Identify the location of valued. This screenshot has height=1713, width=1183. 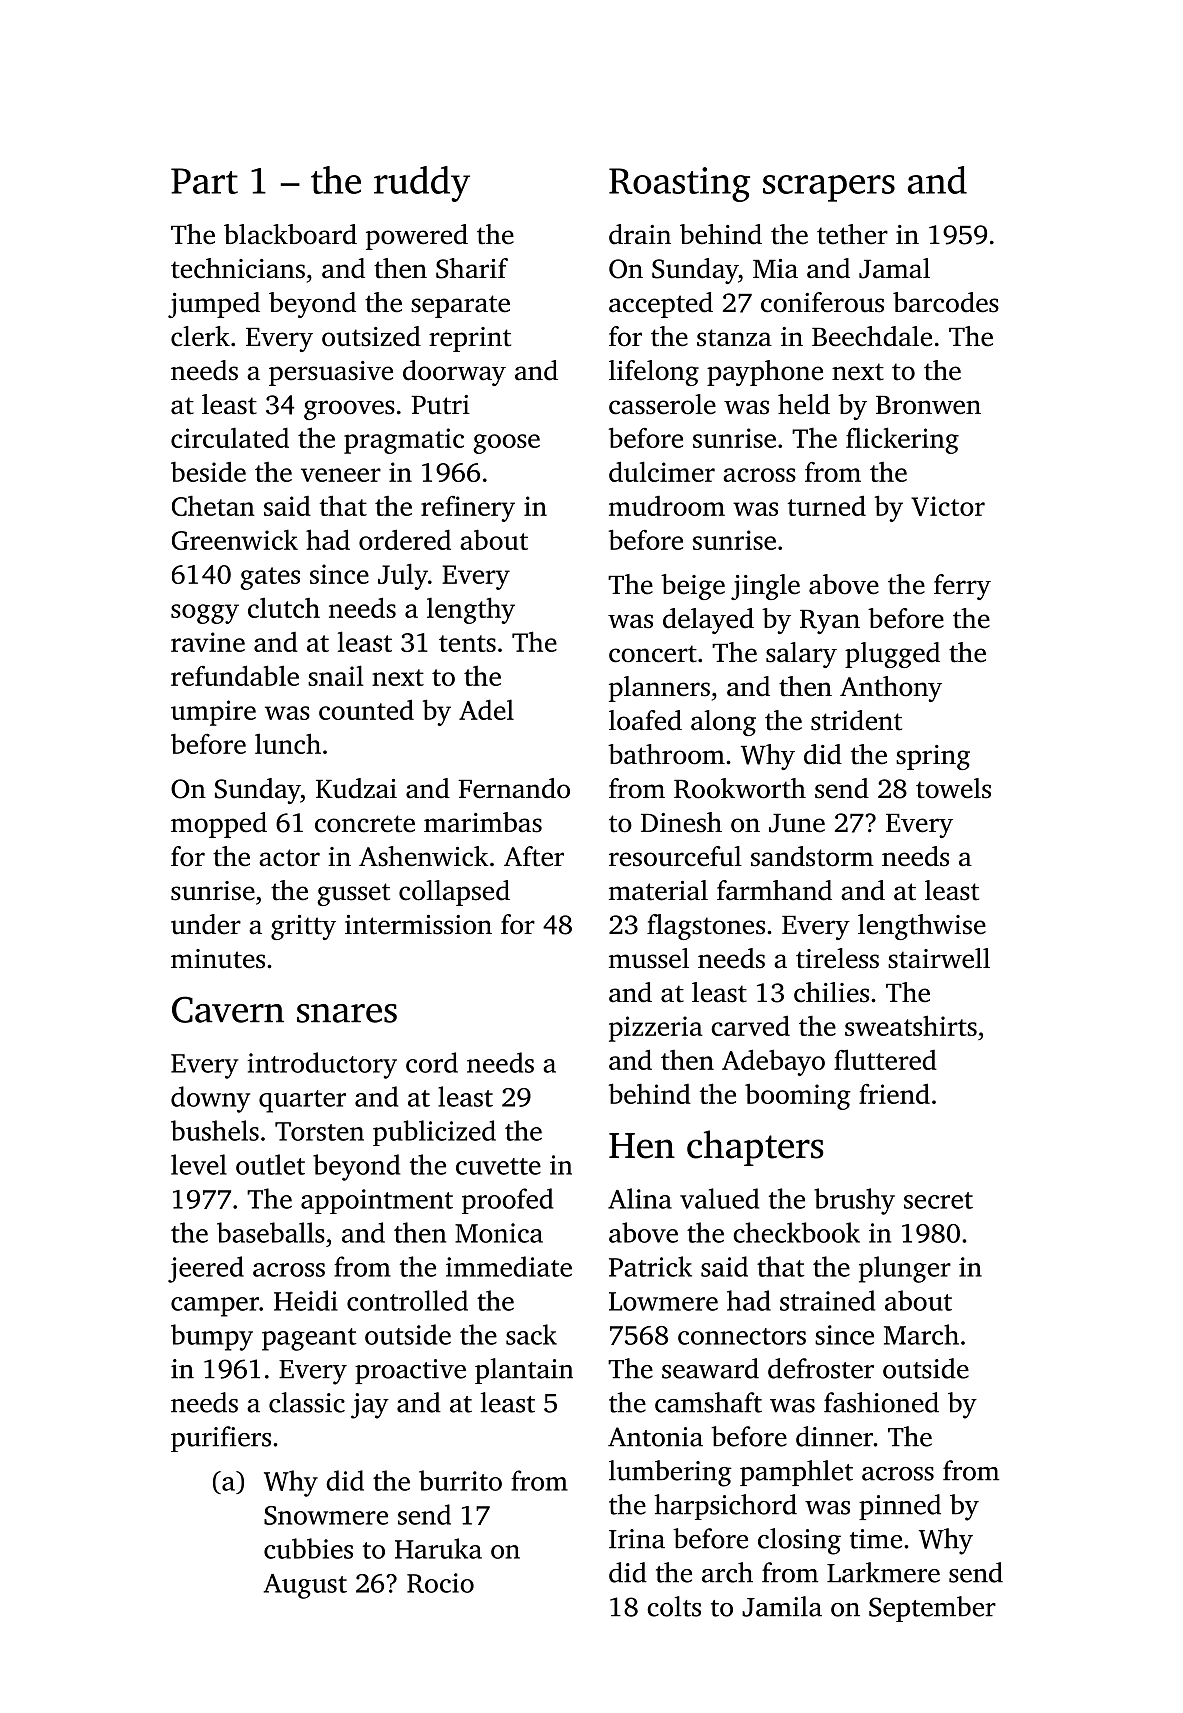
(719, 1198).
